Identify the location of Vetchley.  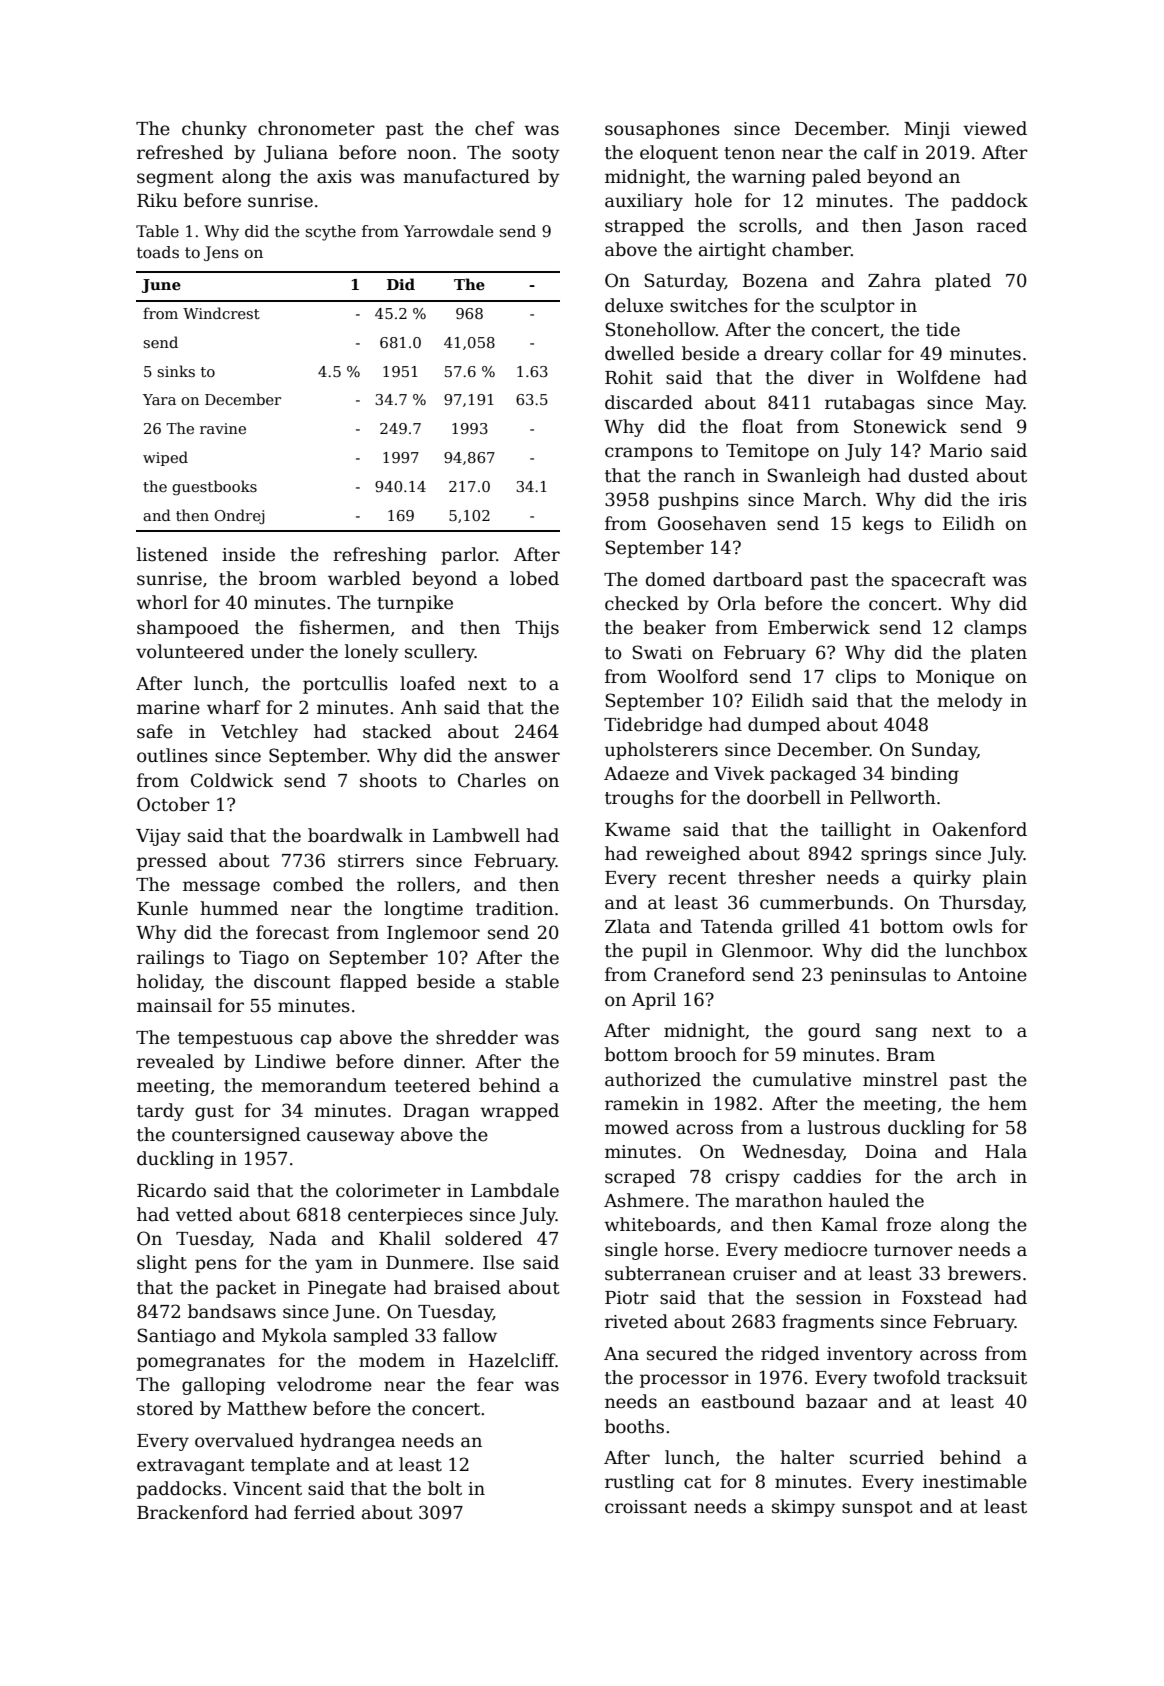
(259, 733).
